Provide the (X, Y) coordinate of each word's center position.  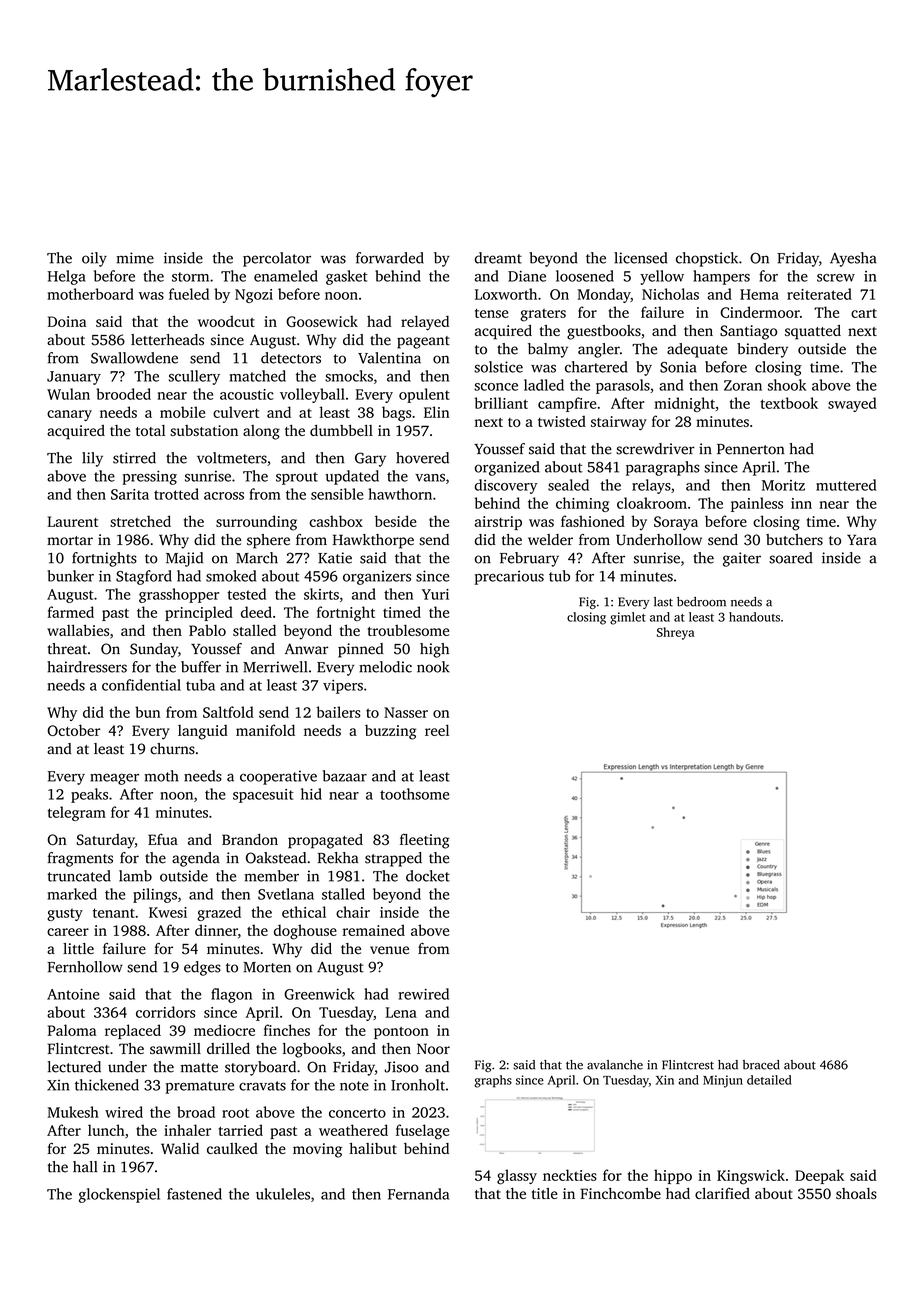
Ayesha (853, 259)
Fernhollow (85, 967)
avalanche (615, 1065)
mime (135, 258)
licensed (641, 258)
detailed (769, 1080)
